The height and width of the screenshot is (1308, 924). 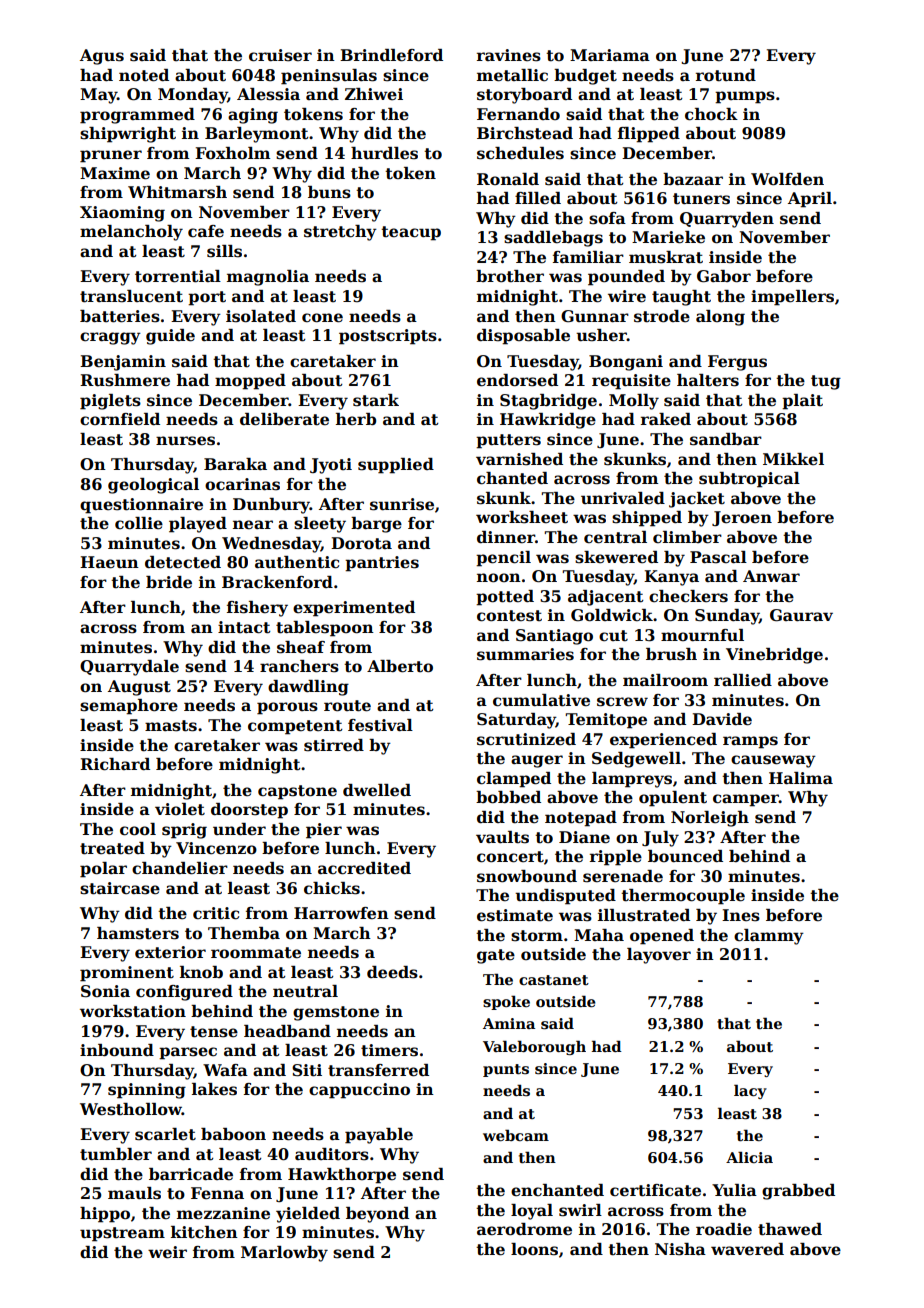 What do you see at coordinates (787, 179) in the screenshot?
I see `Wolfden` at bounding box center [787, 179].
